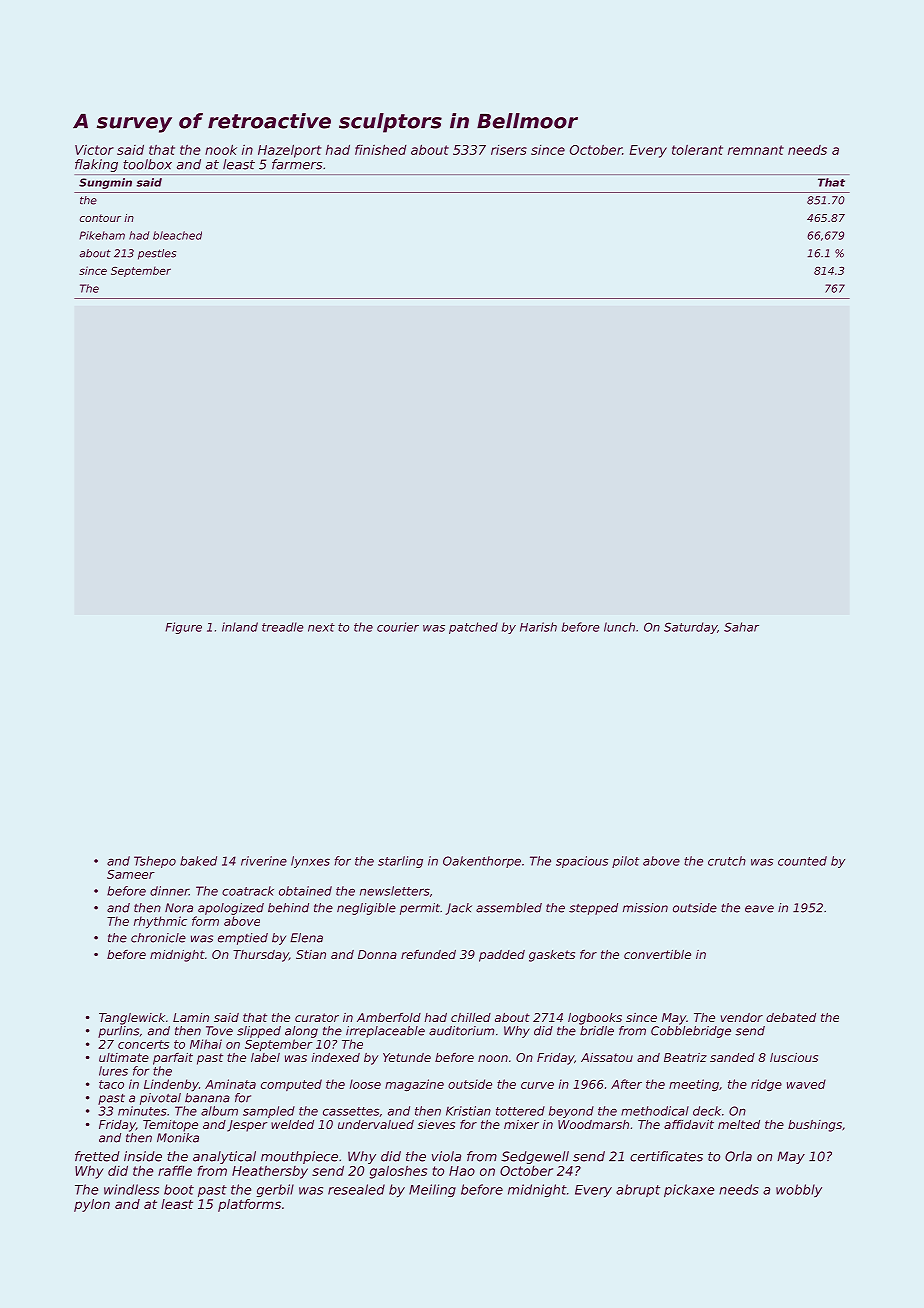 The image size is (924, 1308). What do you see at coordinates (697, 150) in the document?
I see `tolerant` at bounding box center [697, 150].
